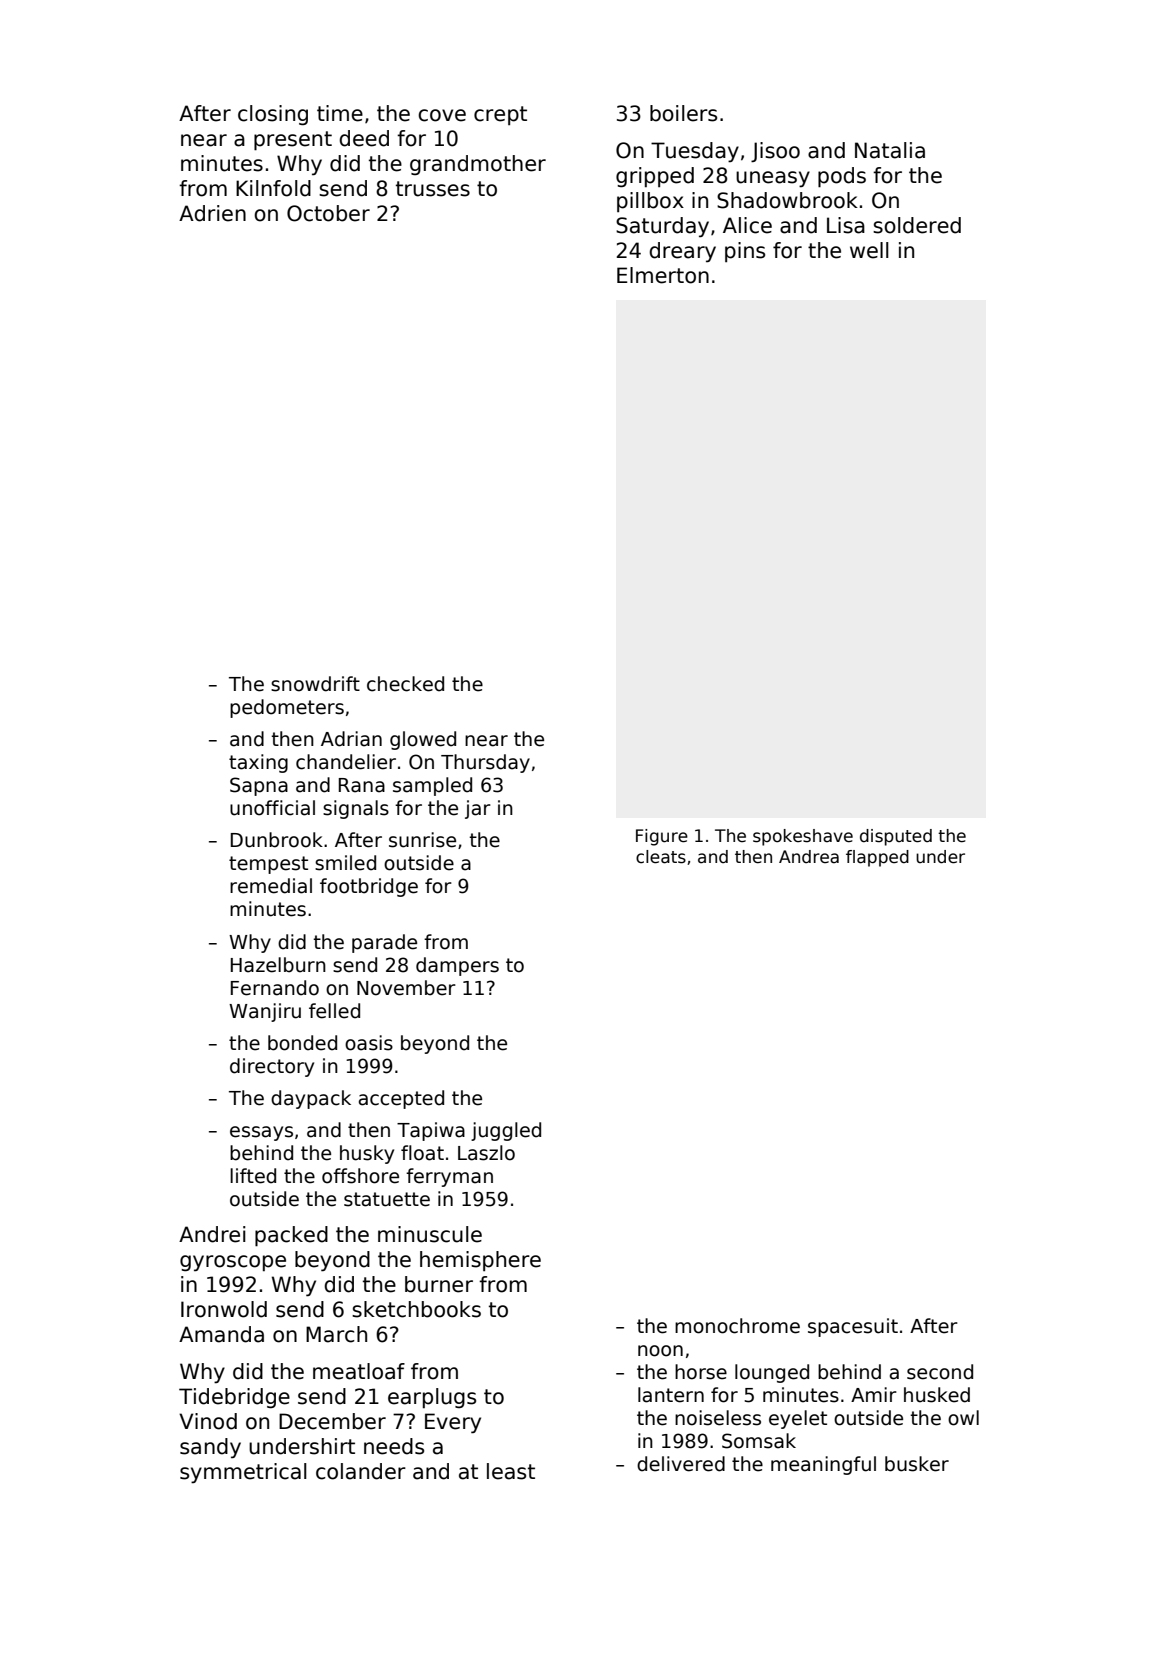 The height and width of the page is (1654, 1165). What do you see at coordinates (478, 165) in the page?
I see `grandmother` at bounding box center [478, 165].
